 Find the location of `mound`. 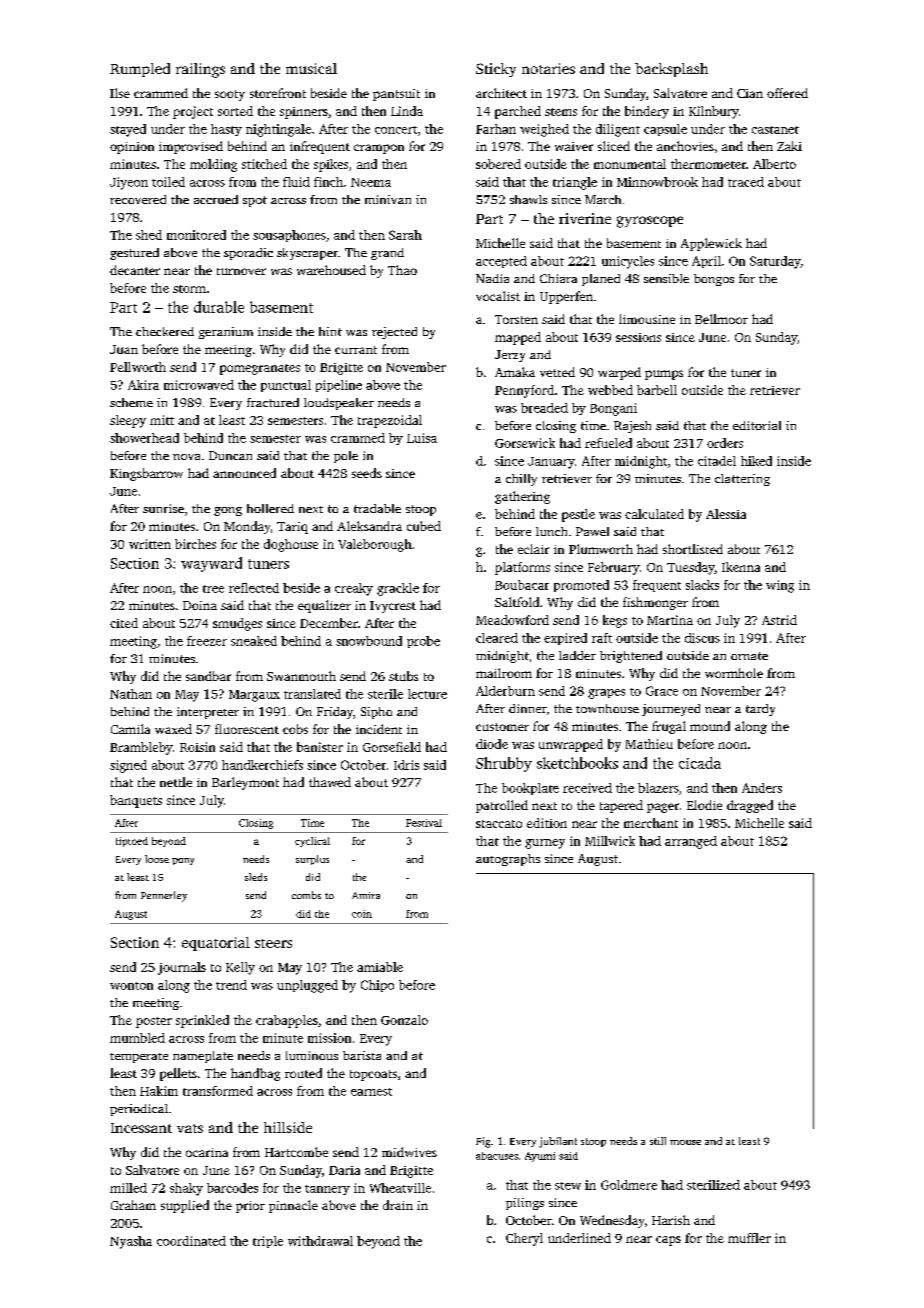

mound is located at coordinates (710, 726).
